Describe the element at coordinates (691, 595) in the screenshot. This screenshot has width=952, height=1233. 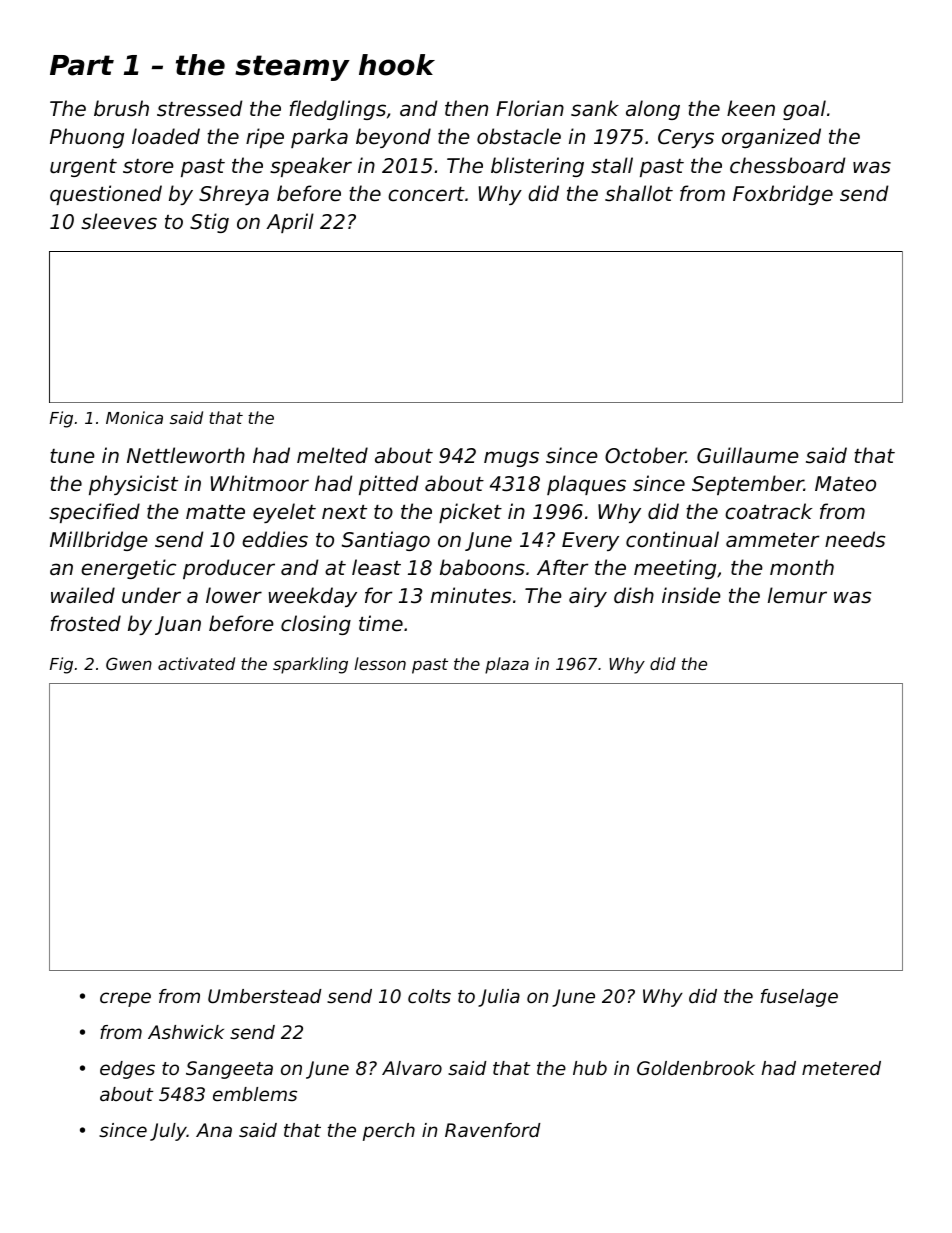
I see `inside` at that location.
